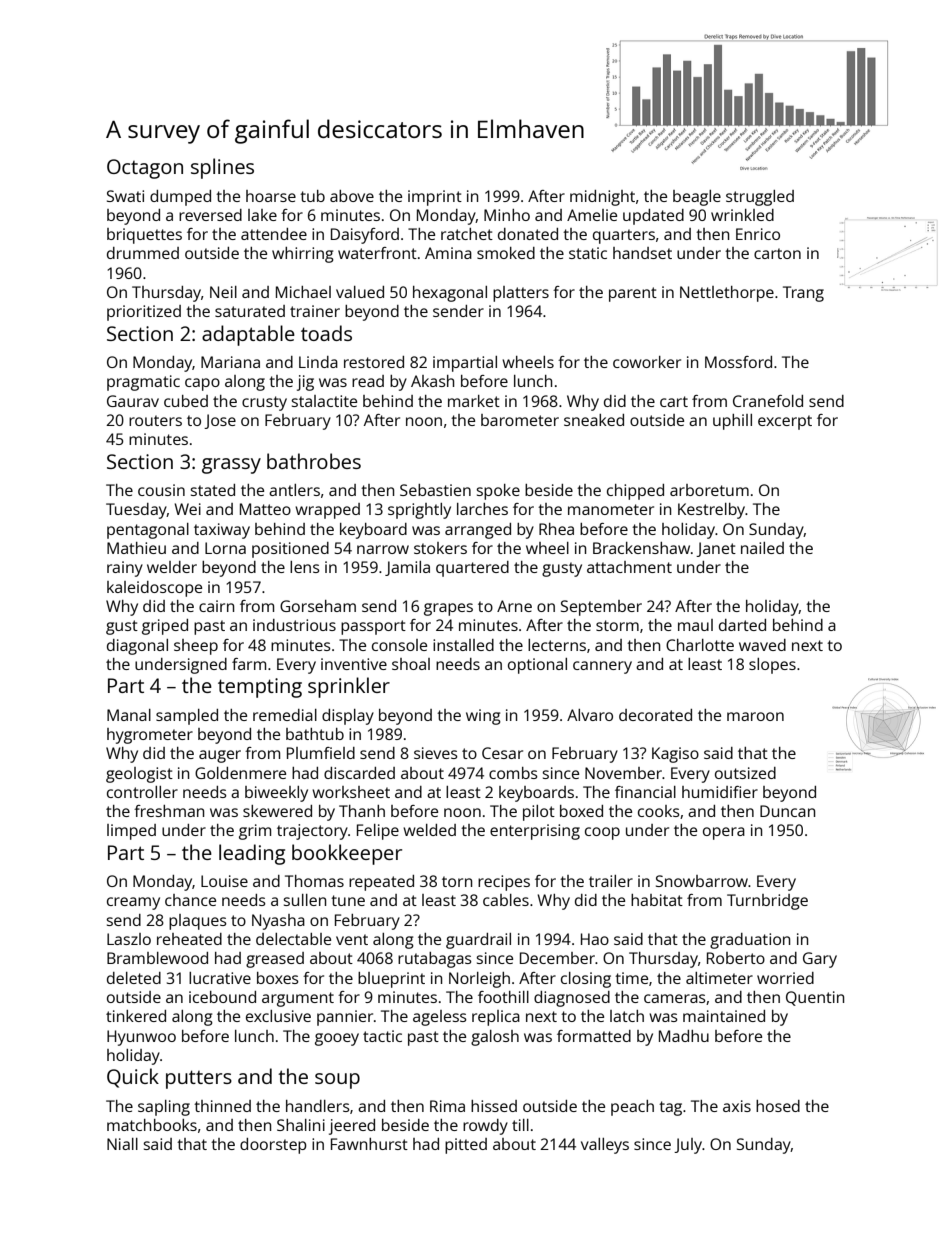 This screenshot has height=1233, width=952. Describe the element at coordinates (273, 1146) in the screenshot. I see `doorstep` at that location.
